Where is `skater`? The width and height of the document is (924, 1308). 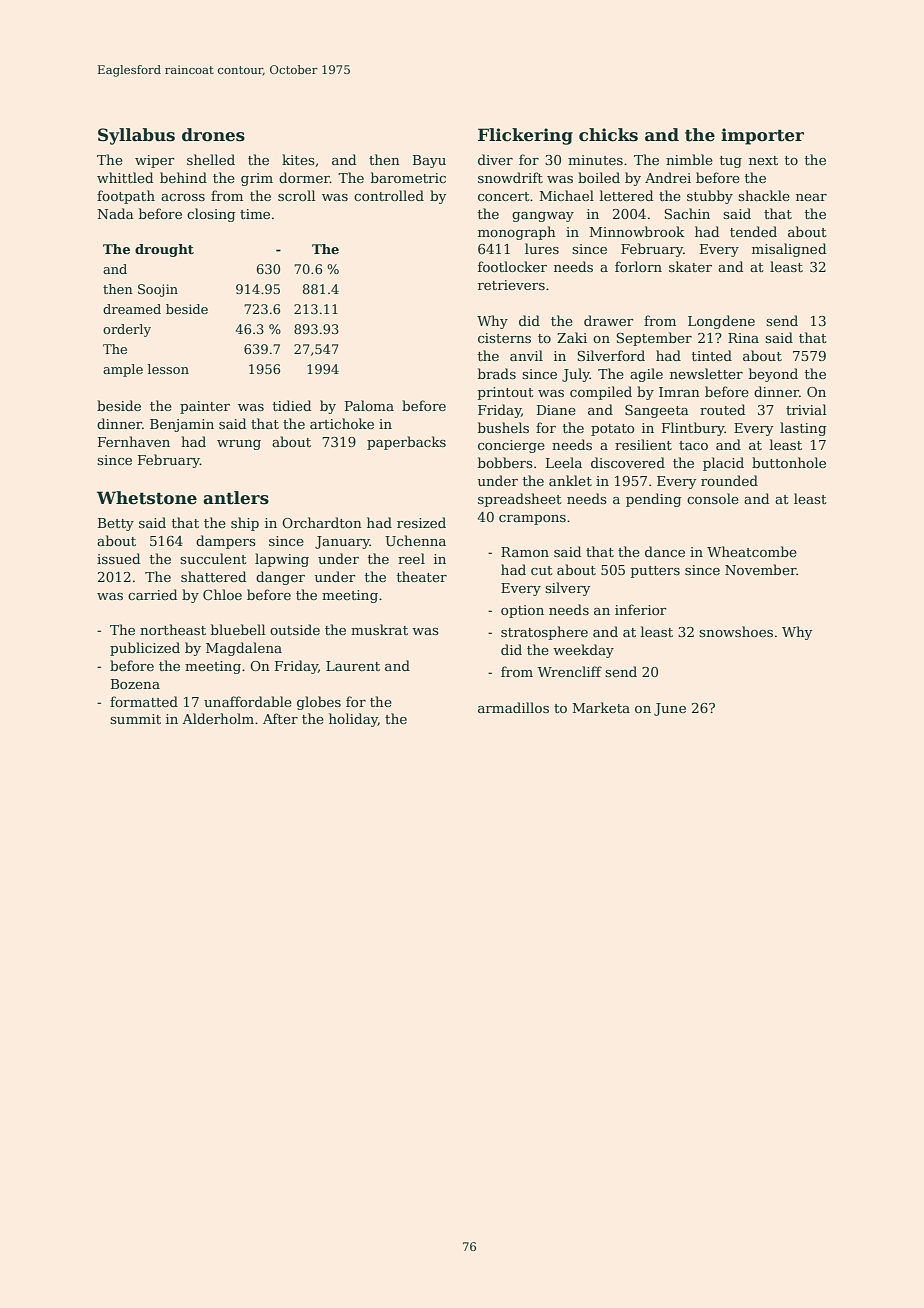
skater is located at coordinates (690, 266).
